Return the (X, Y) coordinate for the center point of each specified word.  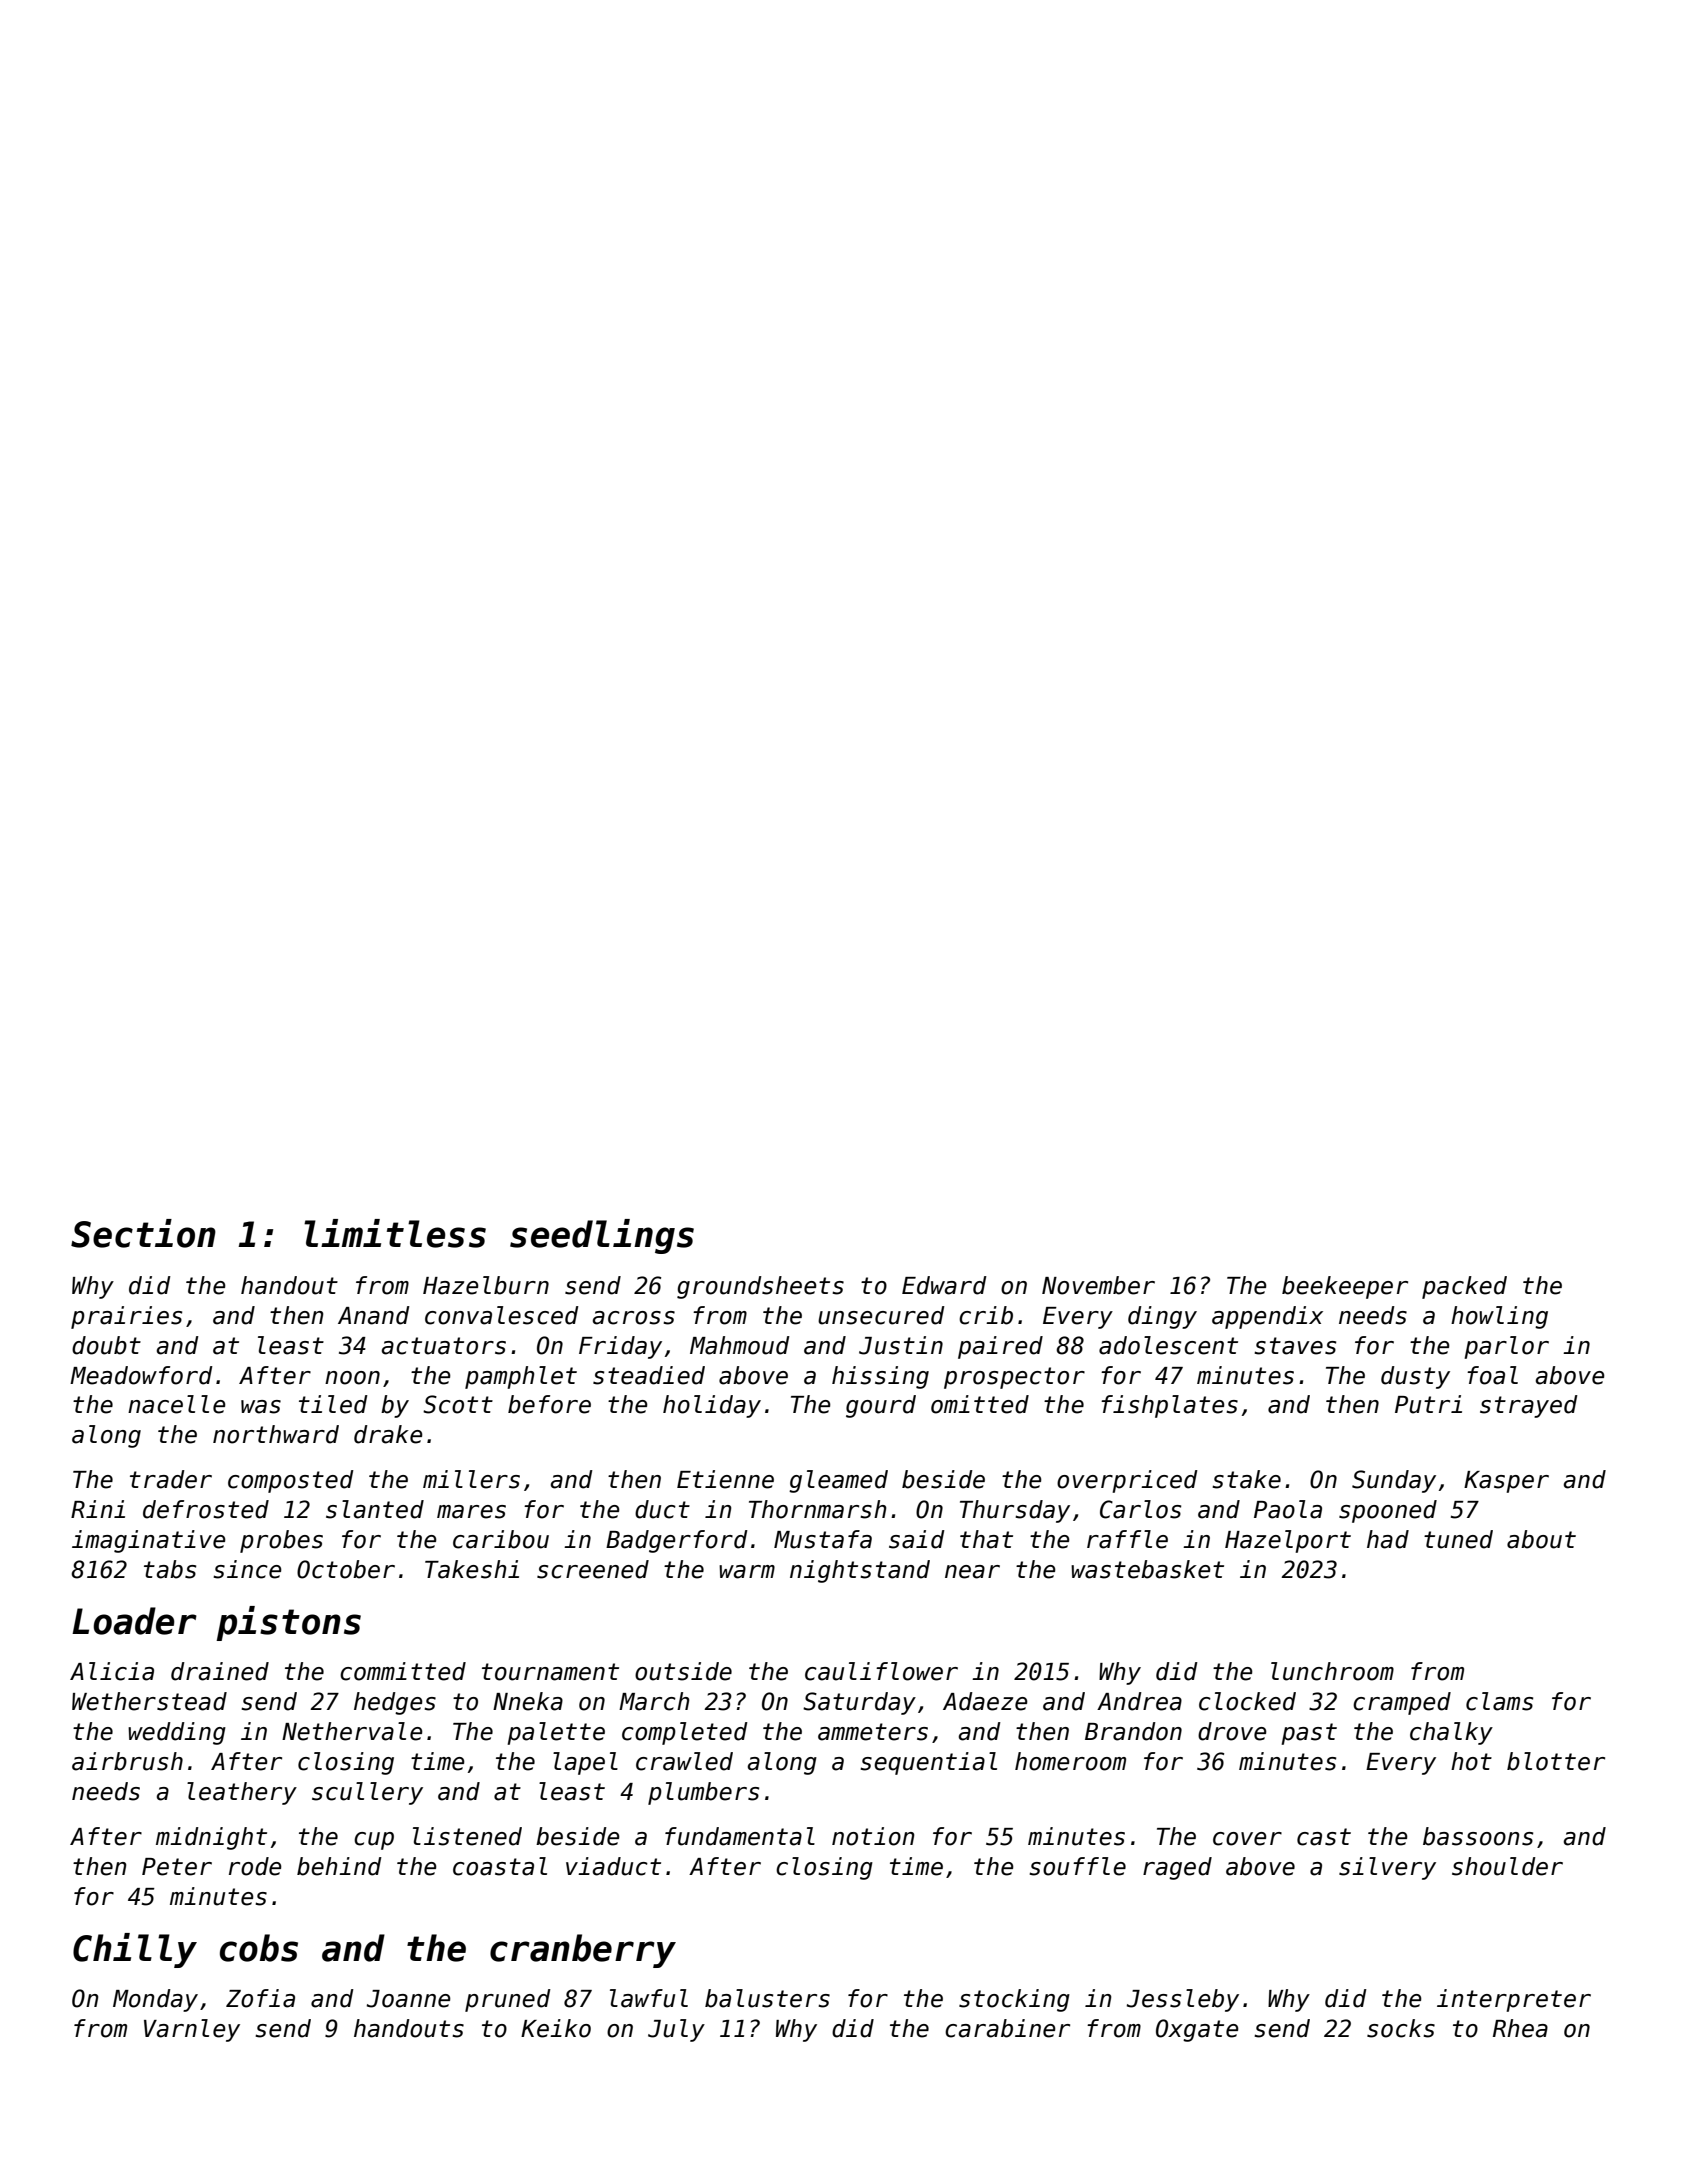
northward (276, 1434)
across (634, 1318)
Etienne (725, 1479)
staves (1295, 1346)
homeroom (1070, 1761)
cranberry (583, 1951)
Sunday (1394, 1481)
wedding (177, 1733)
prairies (126, 1317)
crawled (684, 1761)
